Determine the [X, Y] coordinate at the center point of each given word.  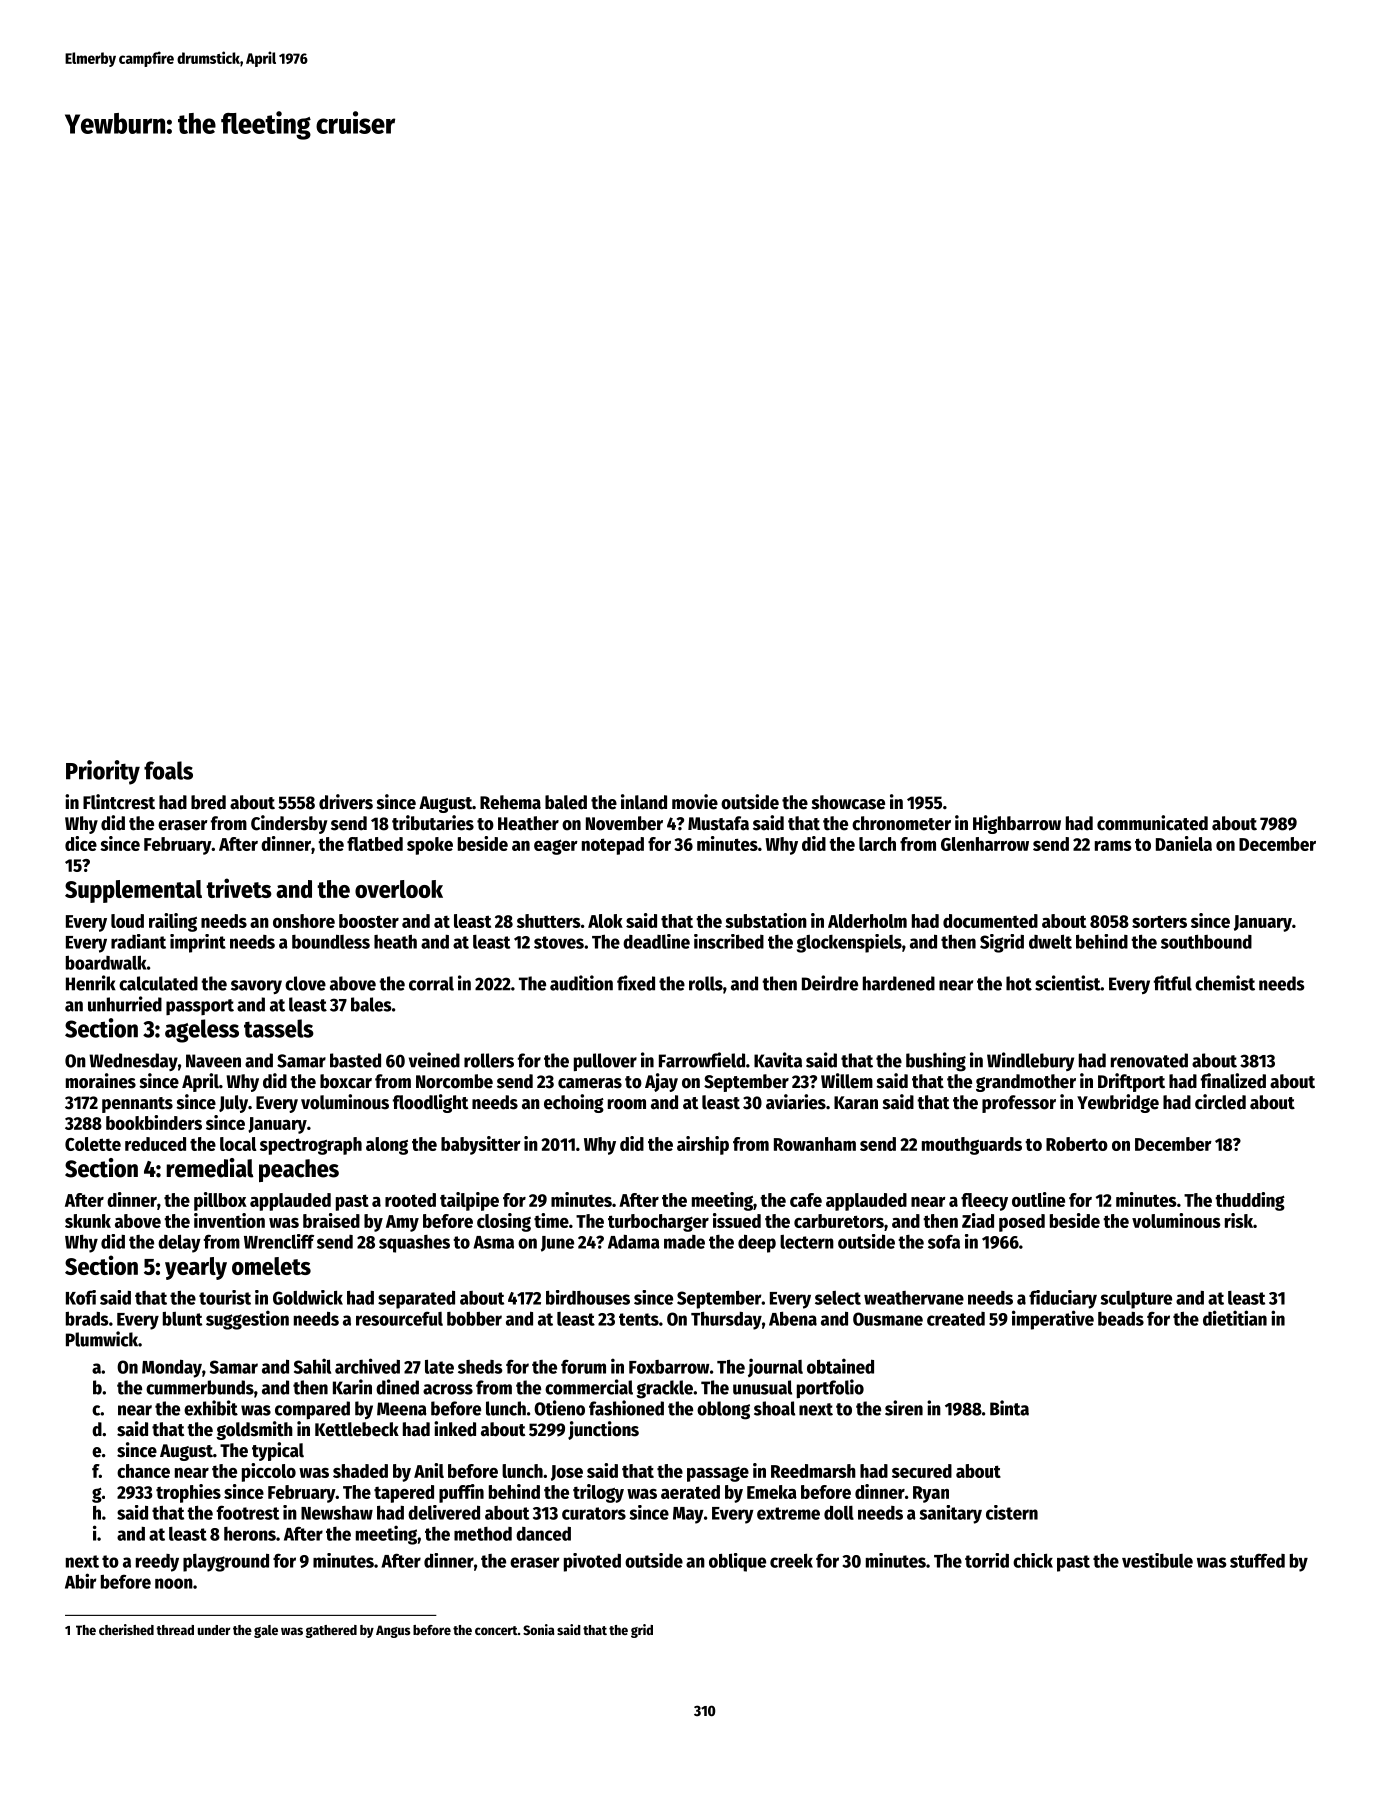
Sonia [539, 1629]
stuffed [1257, 1560]
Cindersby [289, 824]
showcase [848, 802]
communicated [1152, 823]
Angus [393, 1631]
